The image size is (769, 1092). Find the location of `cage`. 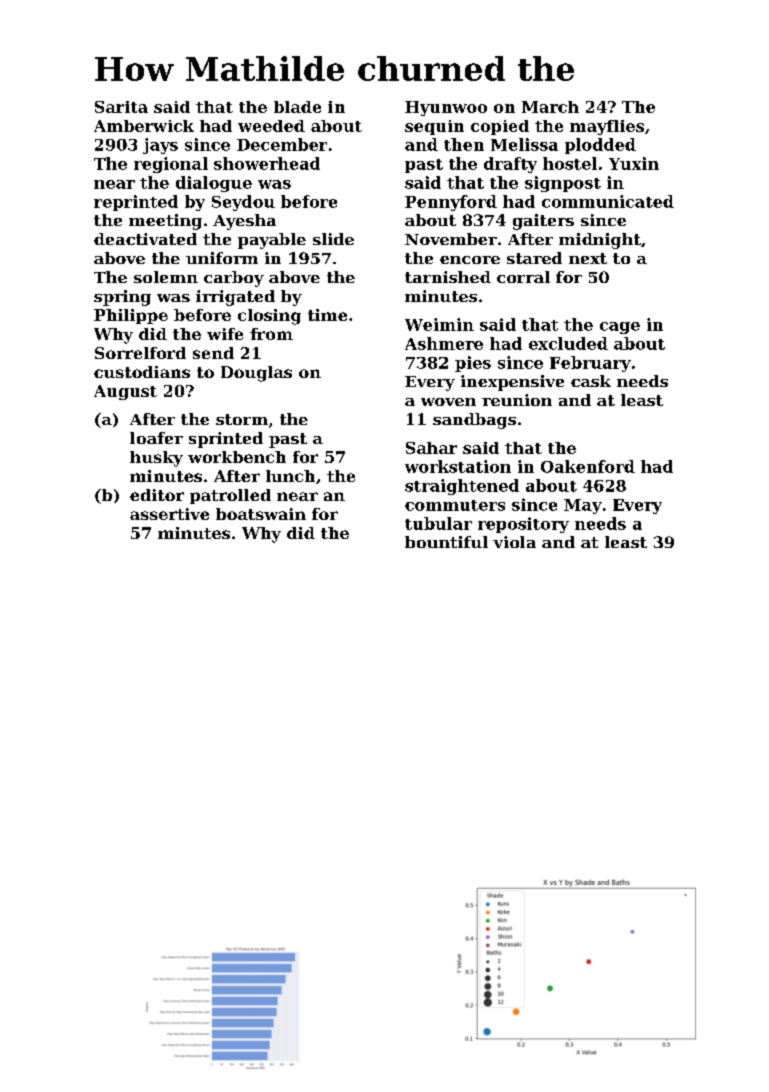

cage is located at coordinates (620, 328).
